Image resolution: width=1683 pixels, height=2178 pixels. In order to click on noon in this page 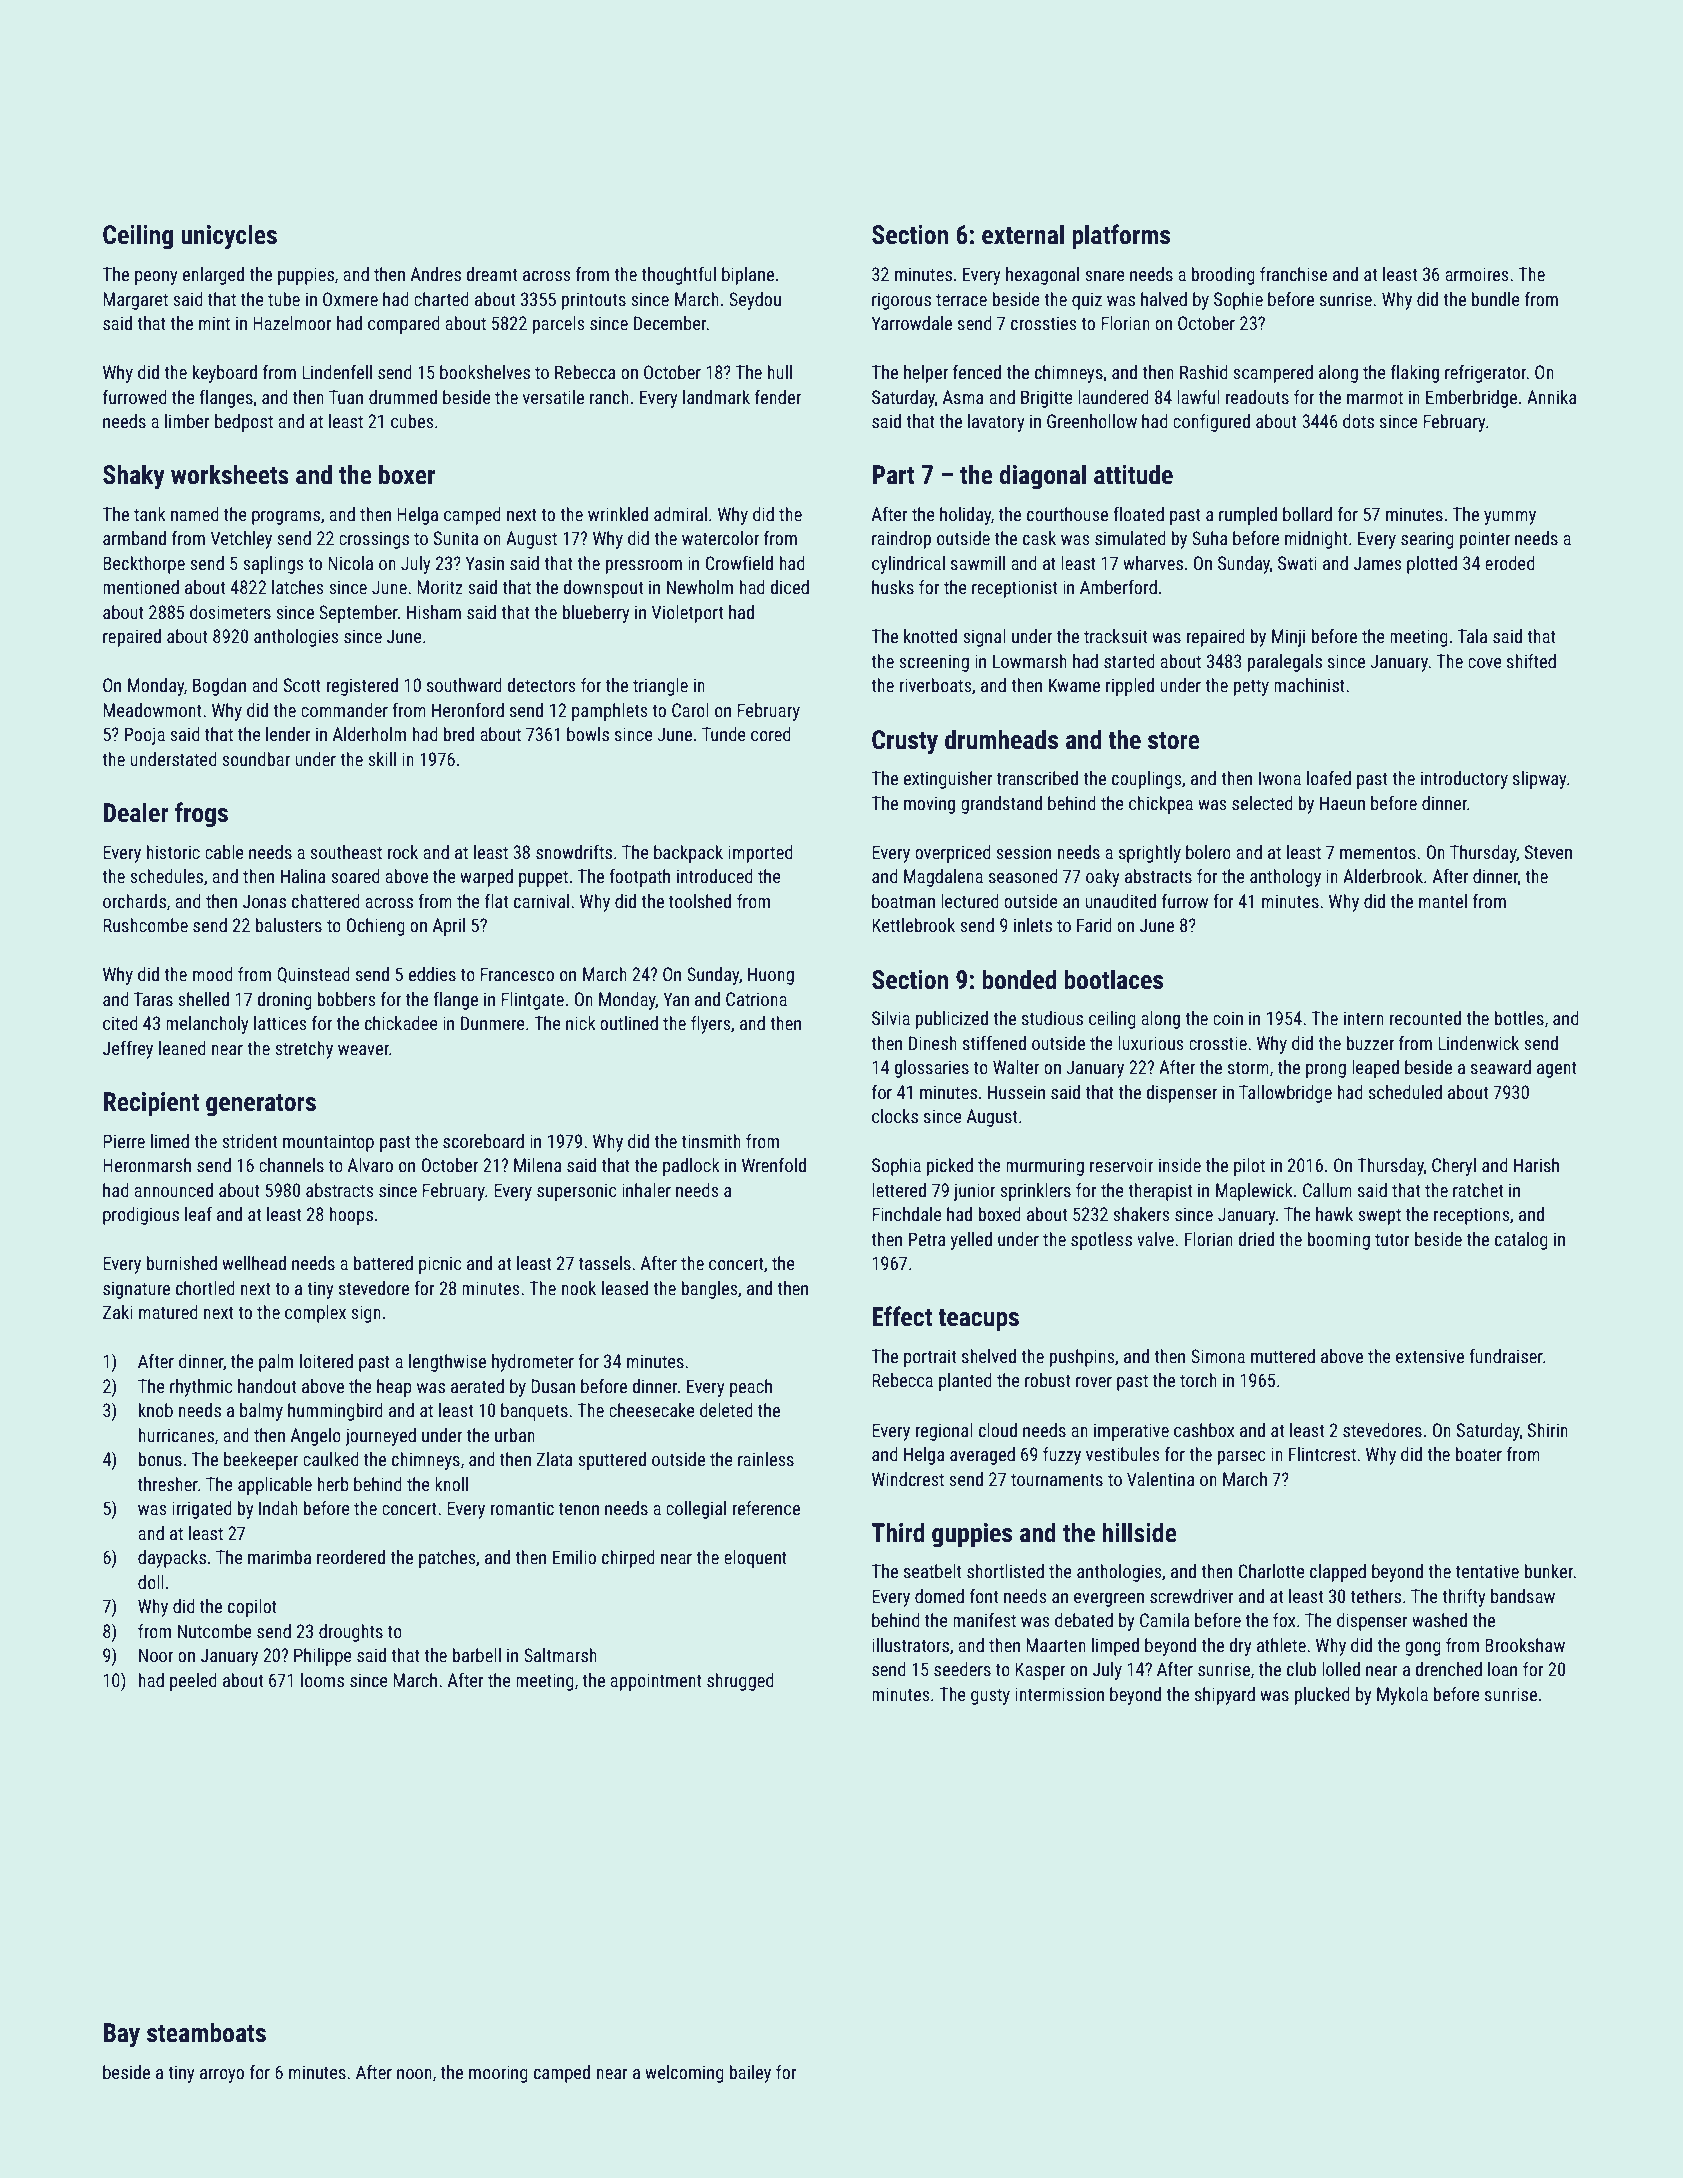, I will do `click(414, 2074)`.
